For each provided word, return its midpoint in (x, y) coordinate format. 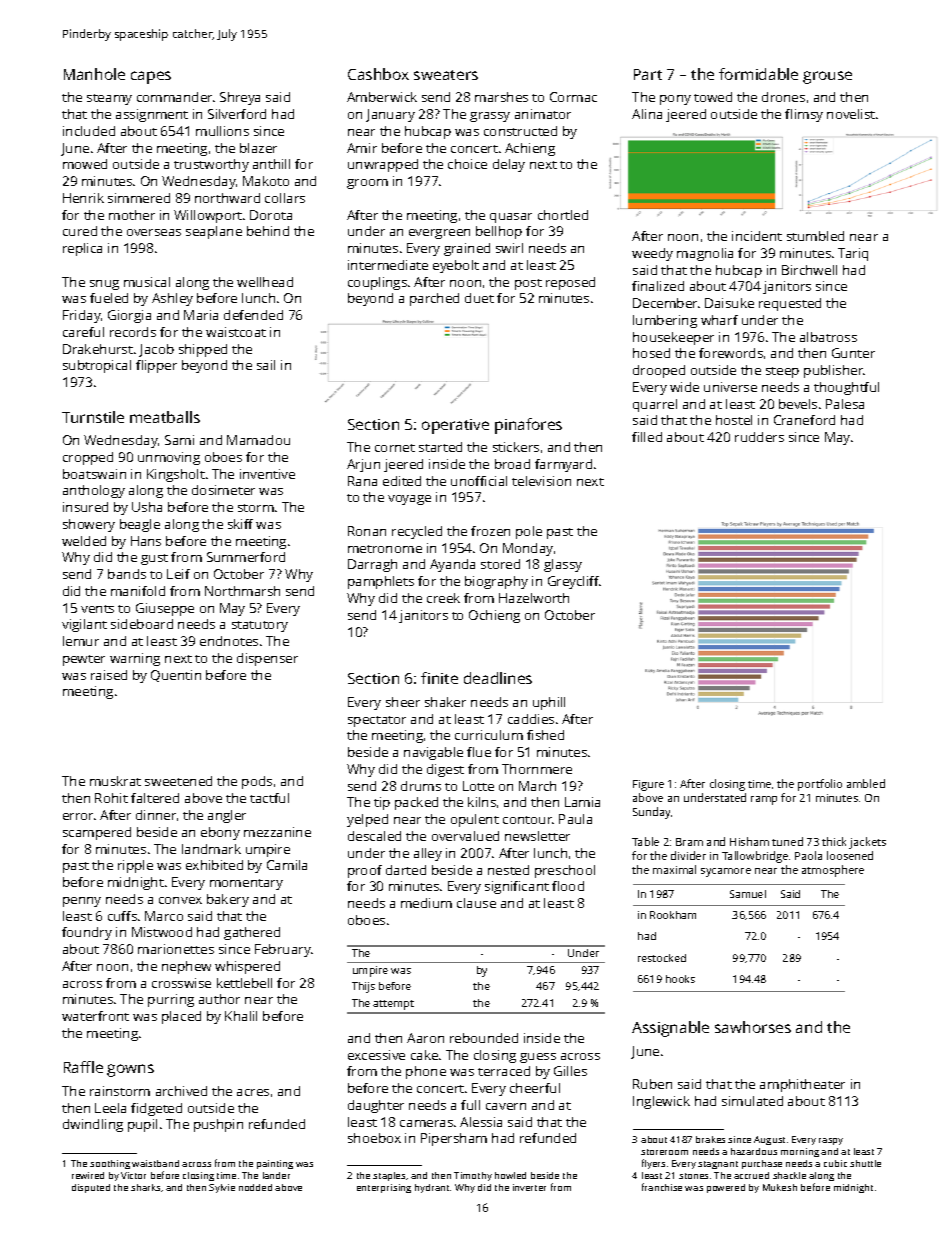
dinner (156, 815)
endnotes (229, 641)
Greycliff (574, 582)
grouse (827, 77)
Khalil (241, 1016)
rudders (759, 437)
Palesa (845, 404)
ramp (764, 800)
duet (479, 298)
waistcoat (236, 332)
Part (648, 74)
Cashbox (378, 74)
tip (382, 803)
